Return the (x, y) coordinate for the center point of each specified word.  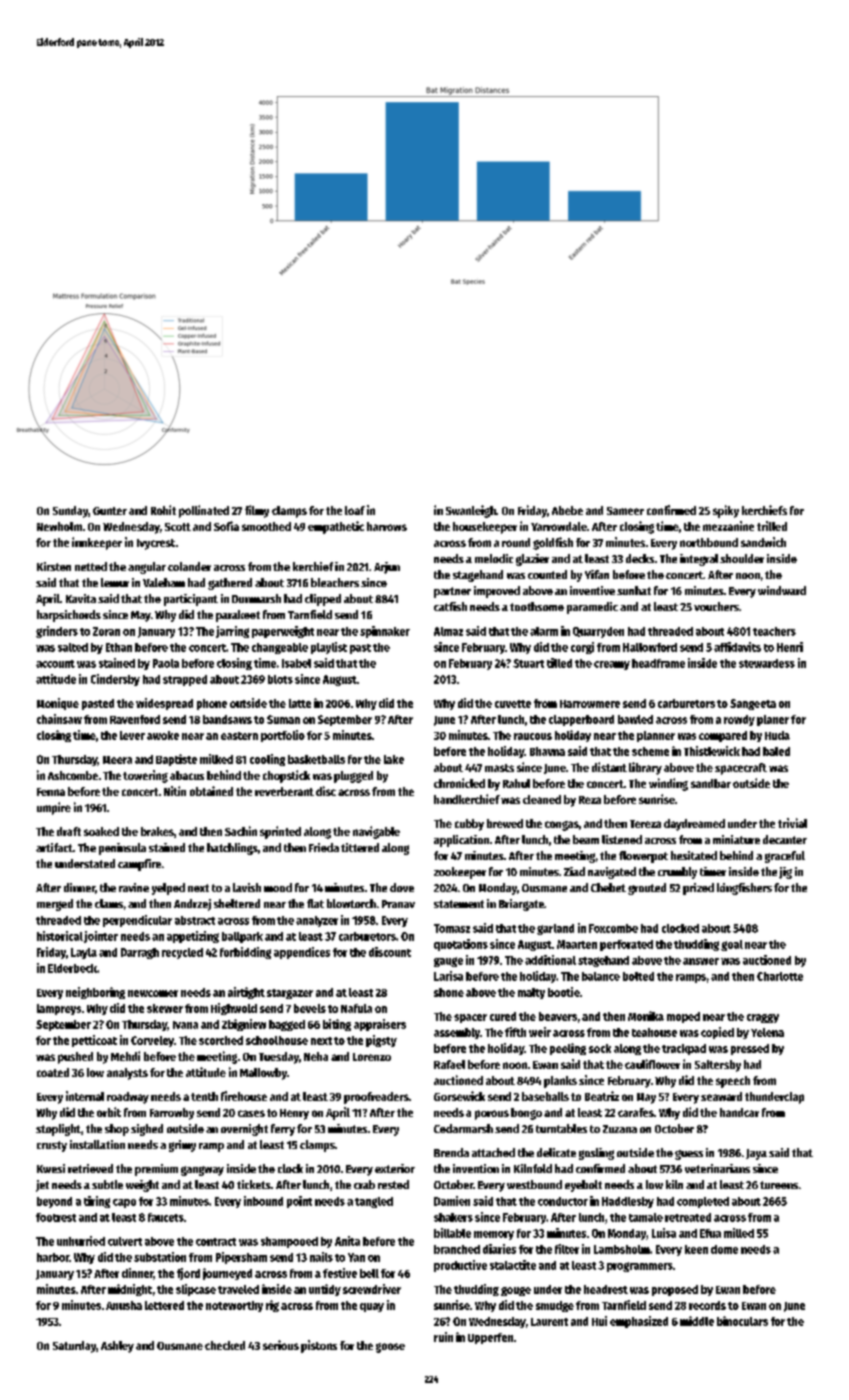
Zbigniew (244, 1025)
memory (494, 1235)
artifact (54, 847)
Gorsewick (459, 1096)
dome (724, 1249)
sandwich (763, 542)
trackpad (684, 1049)
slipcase (196, 1290)
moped (683, 1017)
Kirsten (54, 566)
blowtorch (351, 903)
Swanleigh (471, 511)
